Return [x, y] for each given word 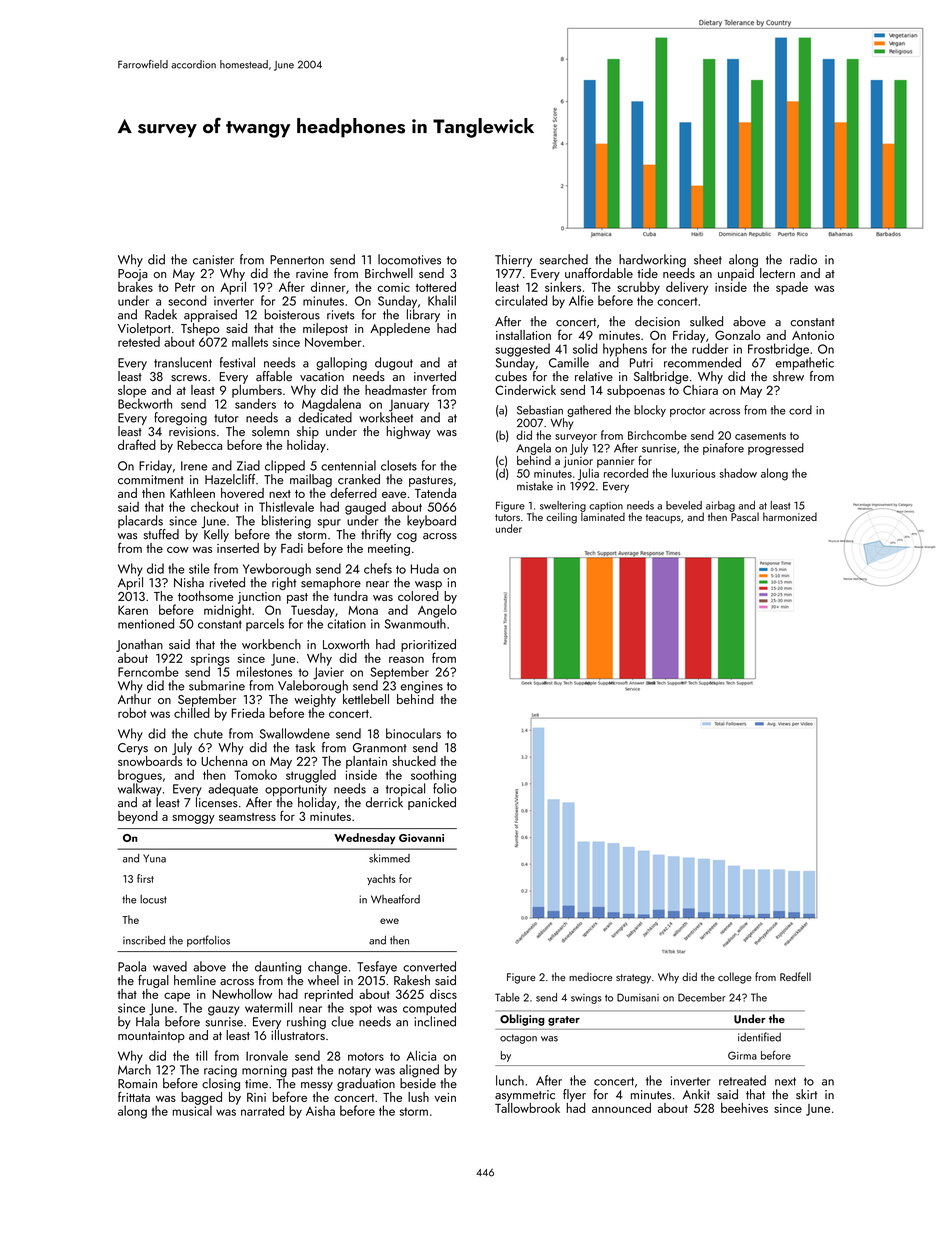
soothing [433, 776]
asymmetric [525, 1096]
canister [213, 260]
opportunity [296, 790]
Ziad [248, 465]
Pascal [745, 516]
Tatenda [435, 493]
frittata [134, 1096]
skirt [806, 1094]
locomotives [409, 259]
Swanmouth [415, 623]
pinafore [723, 449]
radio [803, 259]
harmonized [790, 516]
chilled [192, 713]
